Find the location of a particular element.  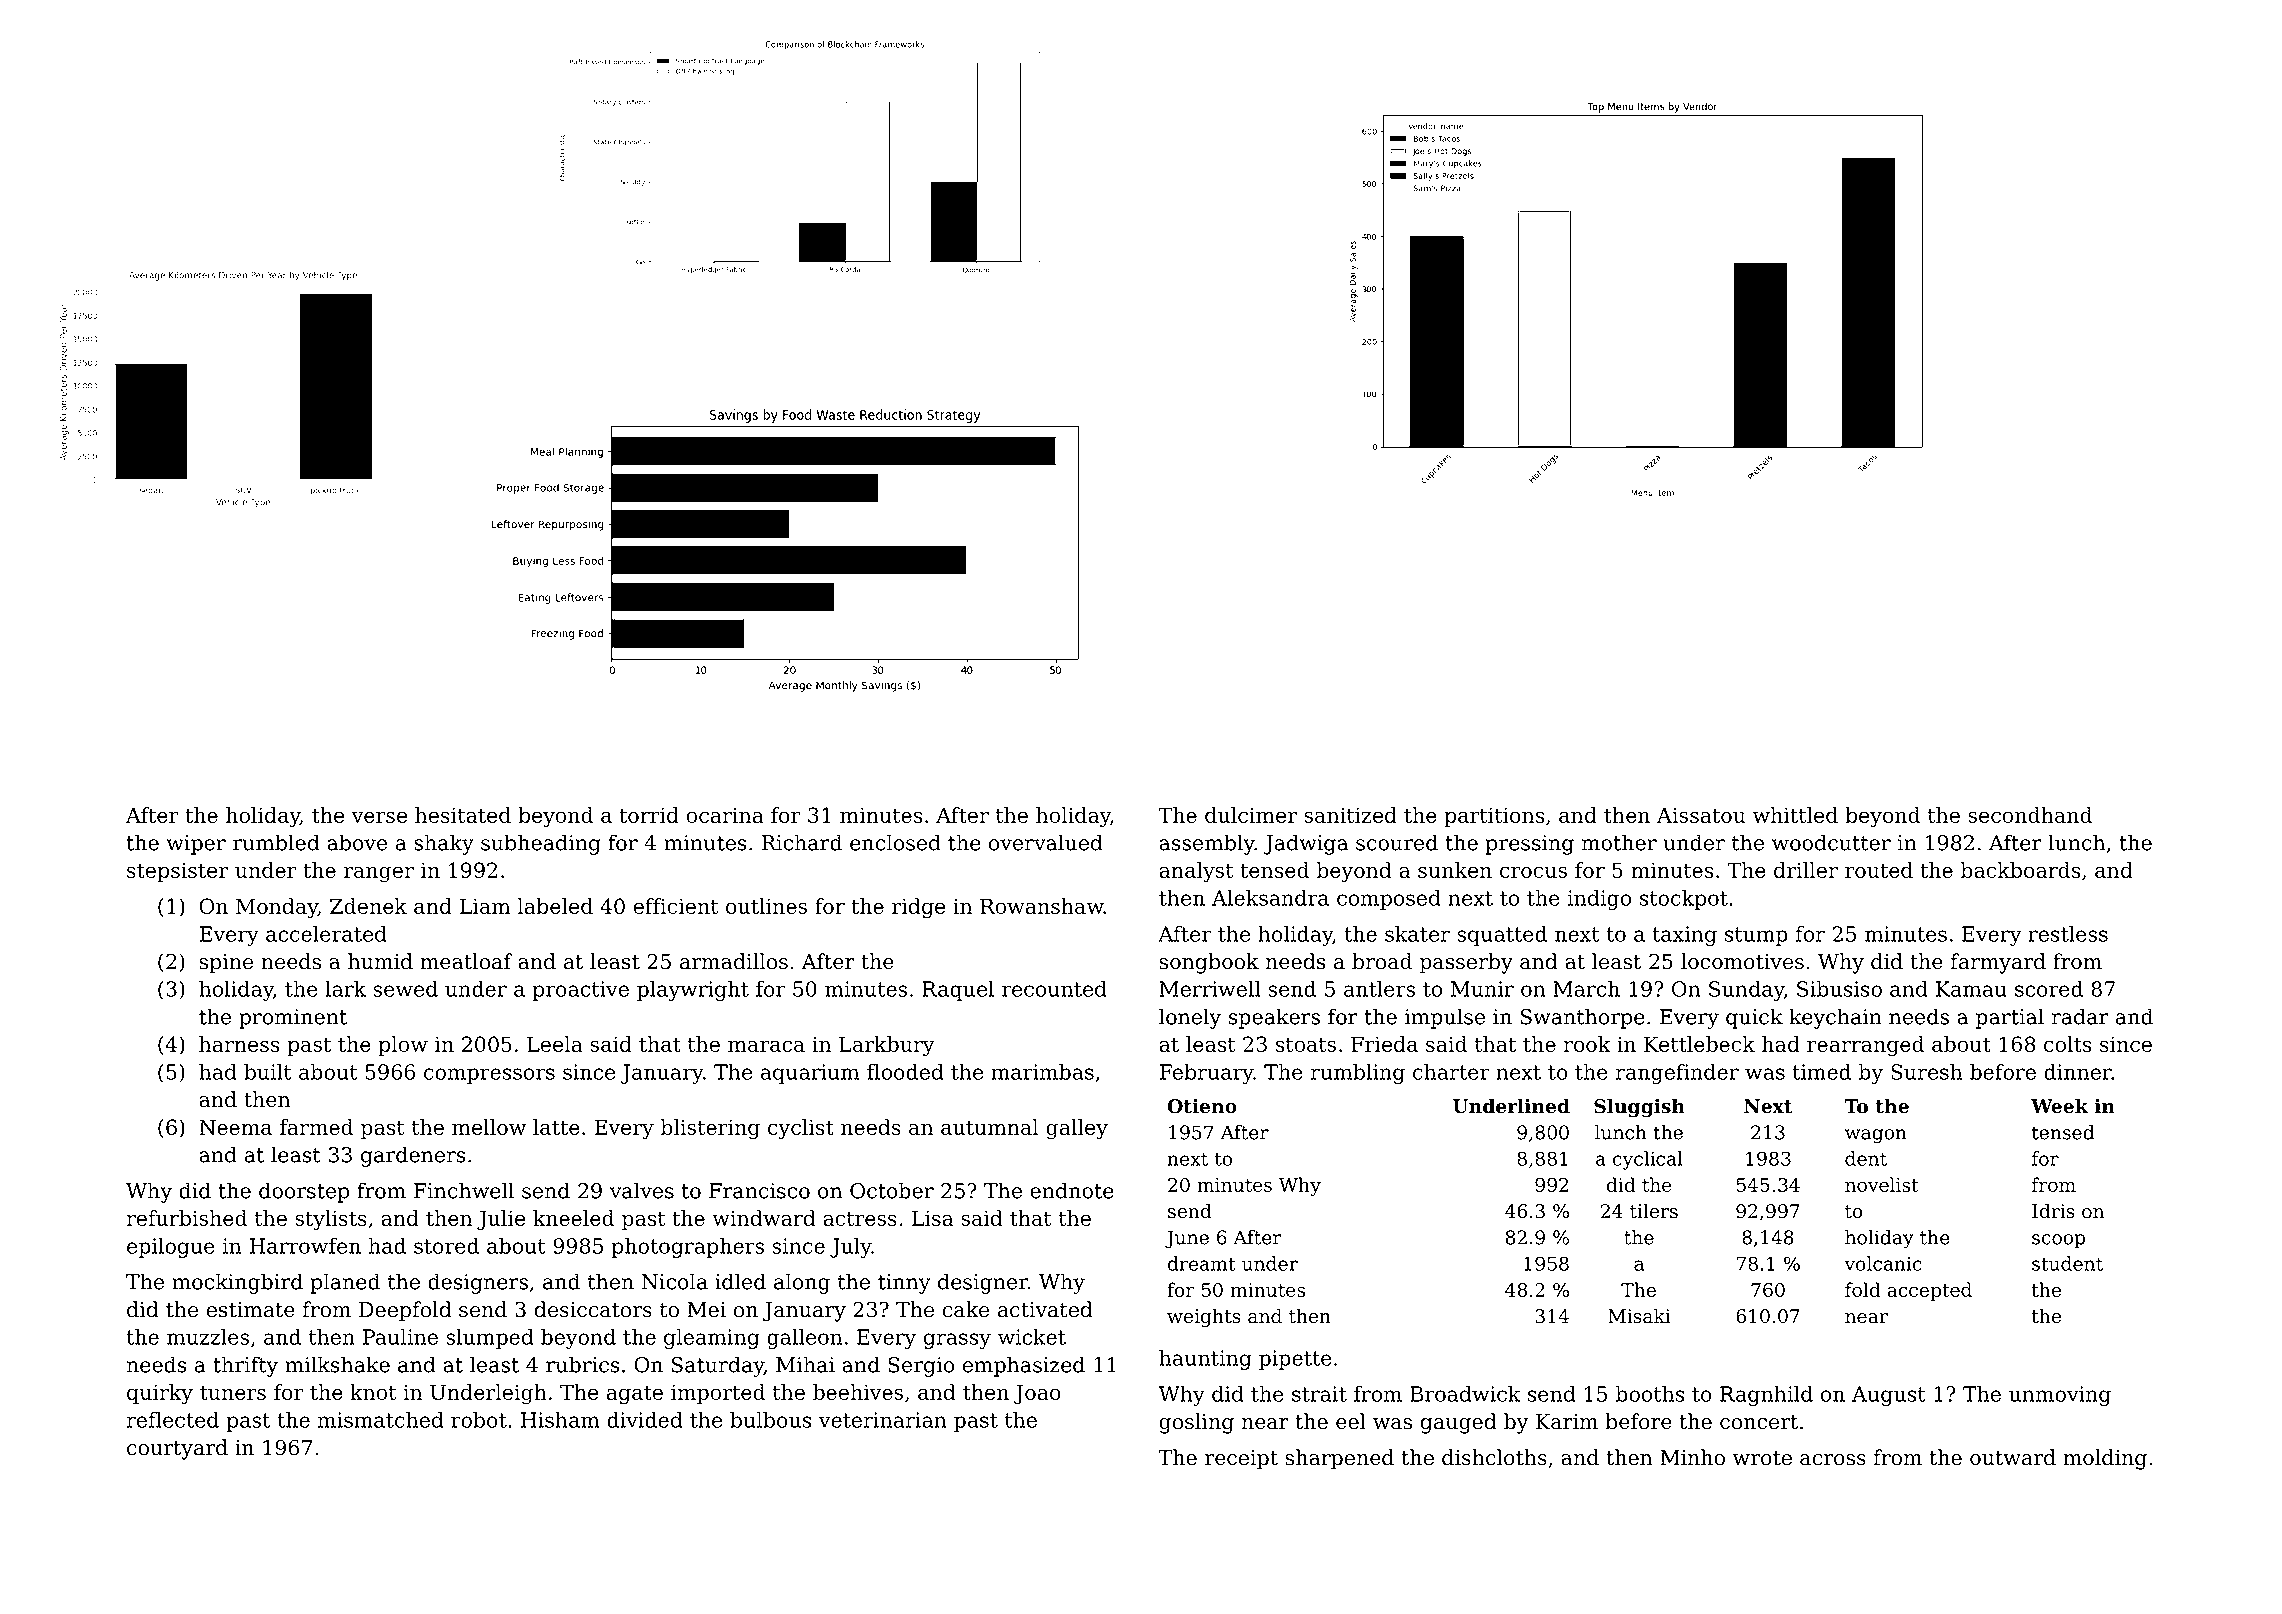

above is located at coordinates (357, 842).
